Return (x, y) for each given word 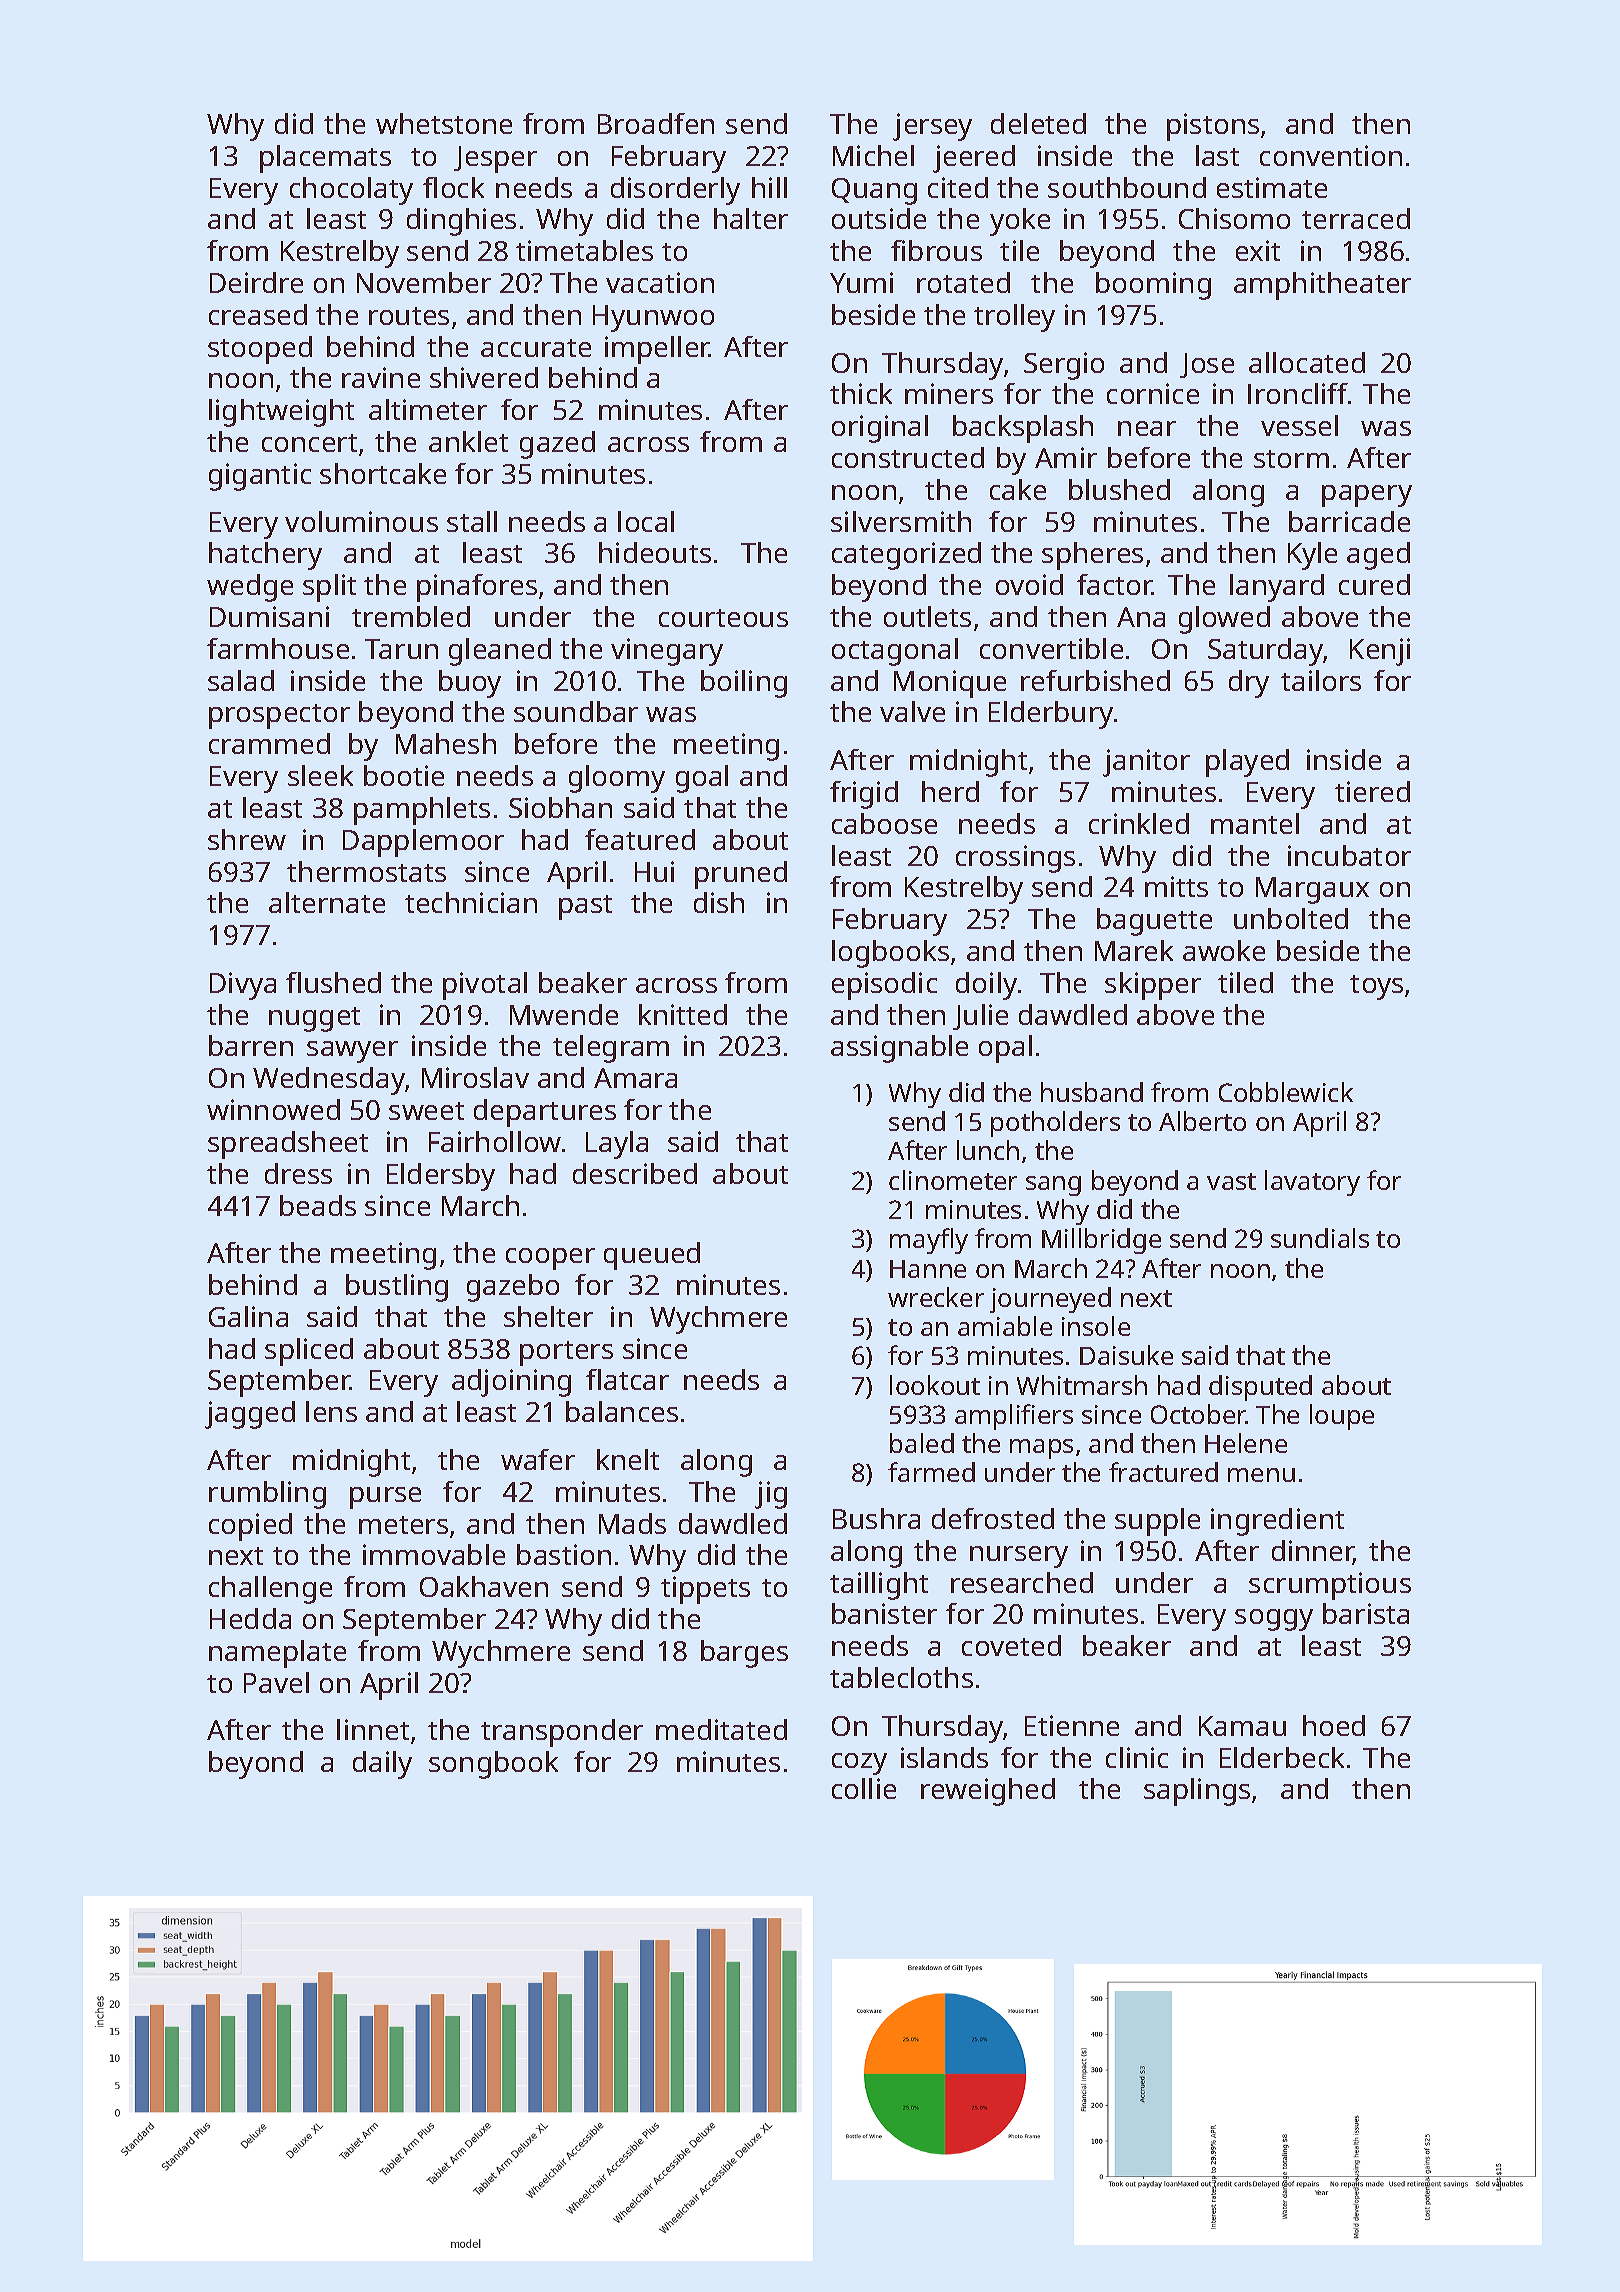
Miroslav (475, 1077)
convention (1331, 155)
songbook (493, 1765)
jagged (250, 1415)
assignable (899, 1049)
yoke (1020, 222)
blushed (1119, 489)
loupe (1342, 1417)
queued (652, 1256)
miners (949, 393)
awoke (1224, 950)
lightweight (281, 413)
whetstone (444, 123)
